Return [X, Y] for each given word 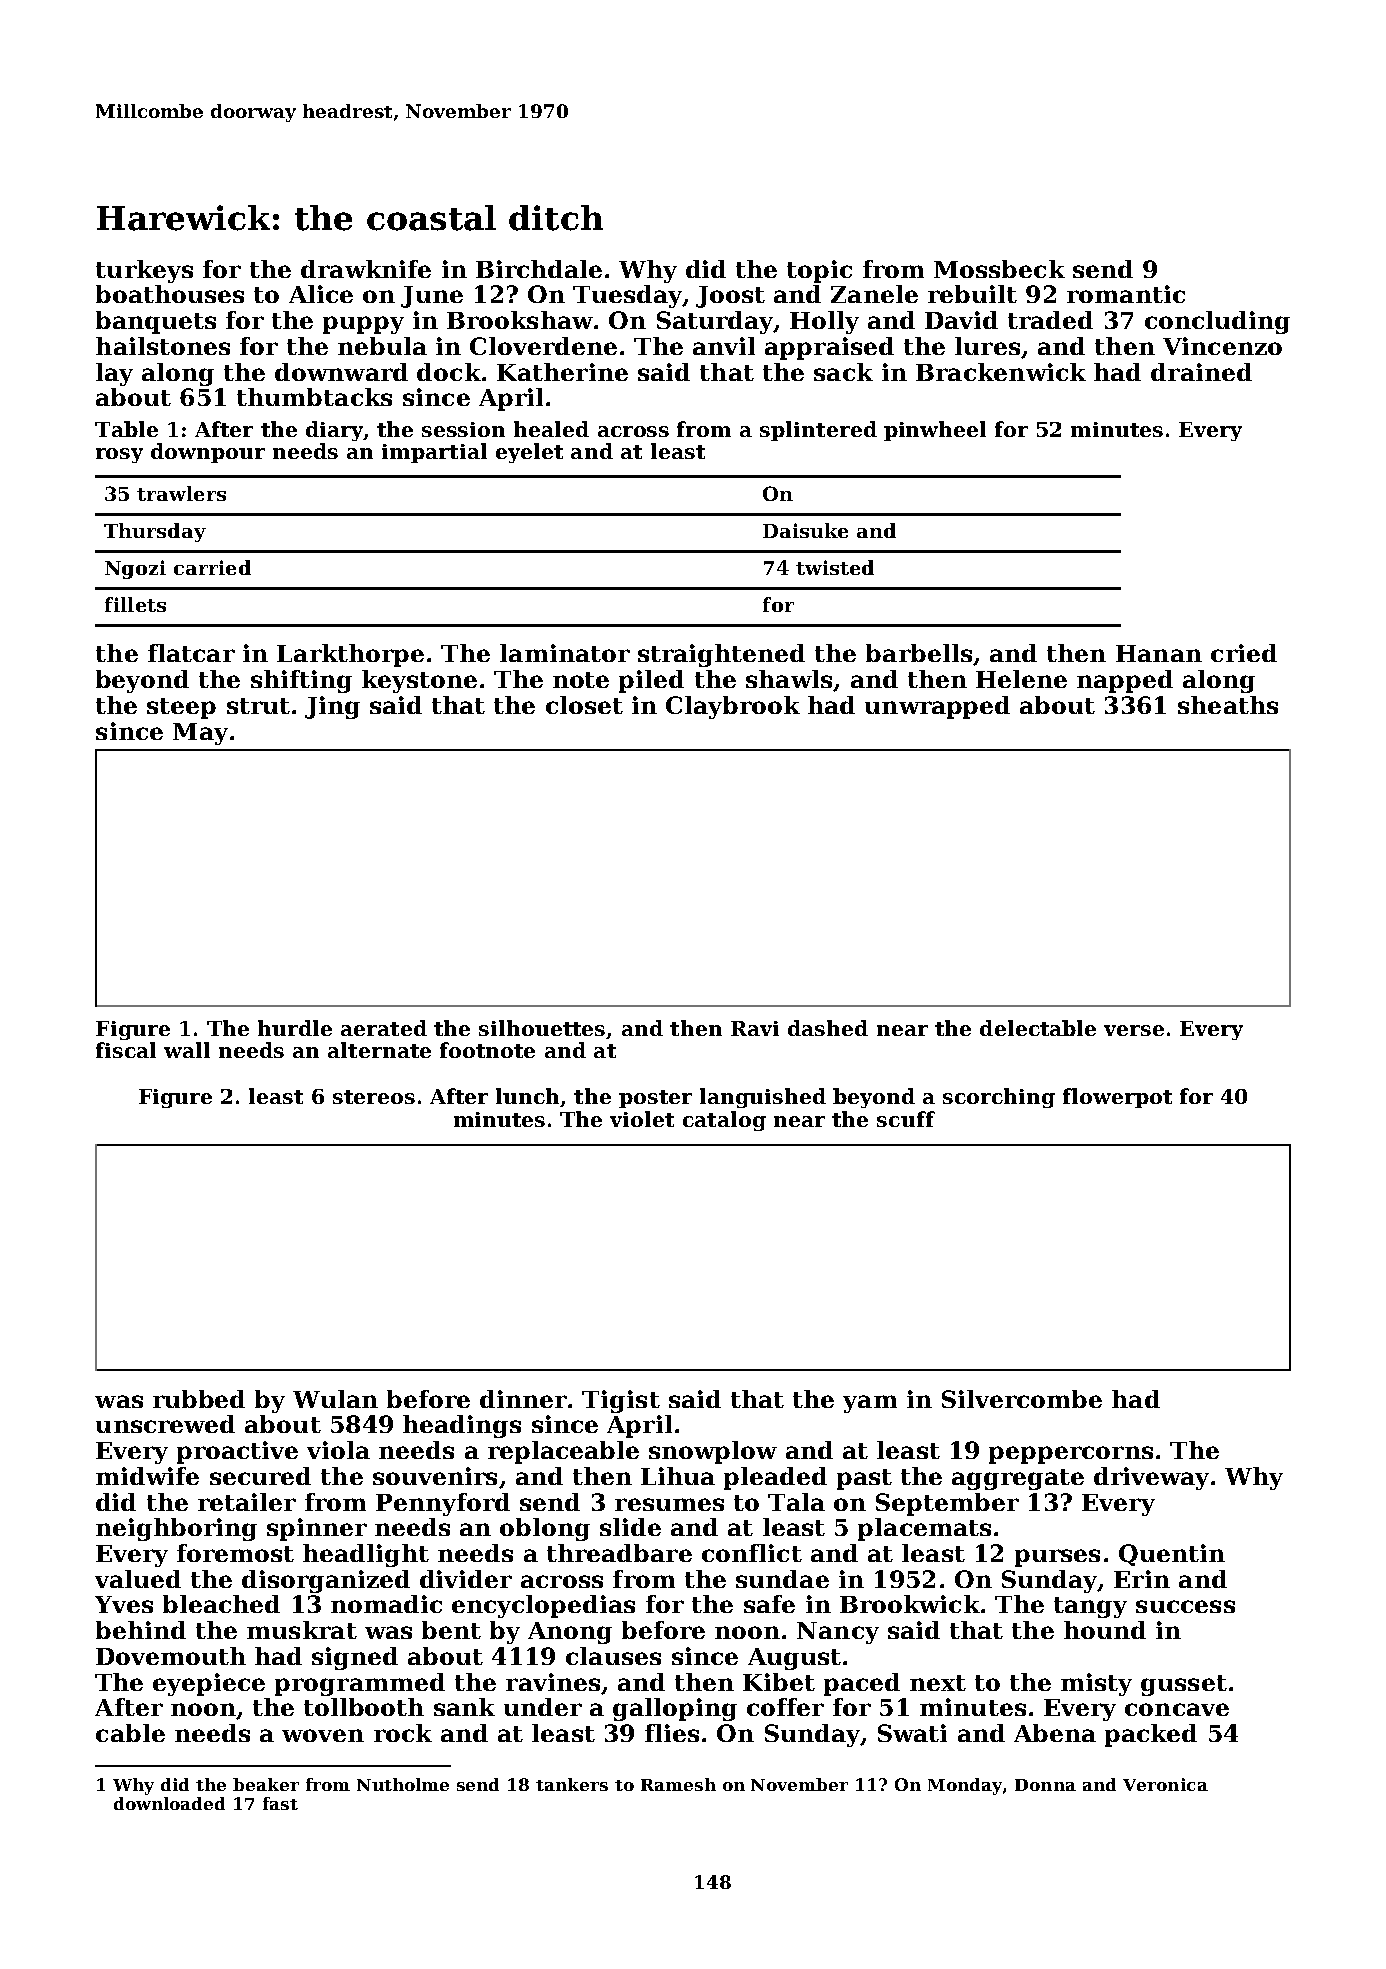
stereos [374, 1097]
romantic [1126, 294]
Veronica [1165, 1784]
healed [551, 429]
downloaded [169, 1803]
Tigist [621, 1401]
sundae [782, 1579]
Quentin [1172, 1555]
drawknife [366, 269]
